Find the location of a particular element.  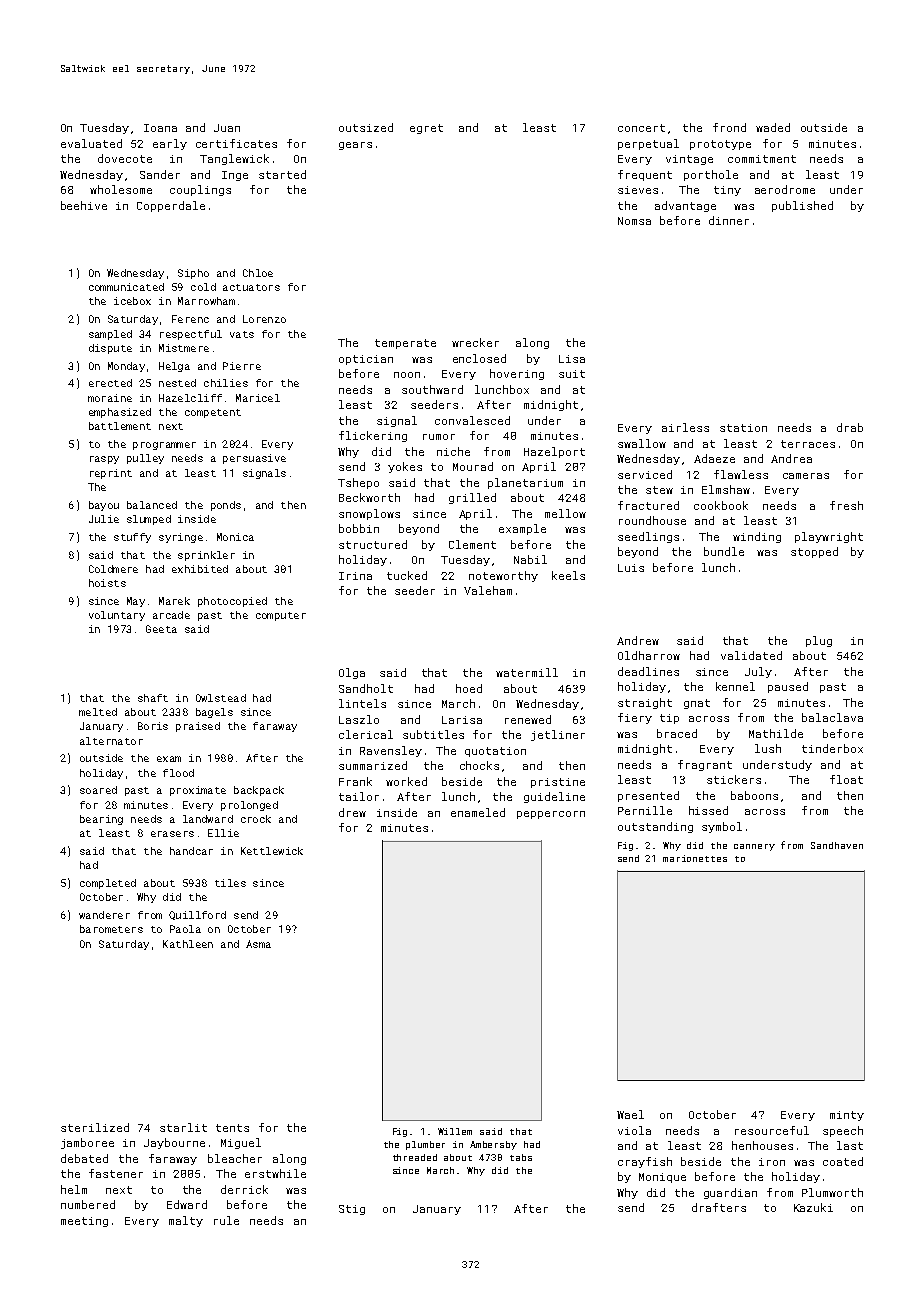

tabs is located at coordinates (521, 1157).
